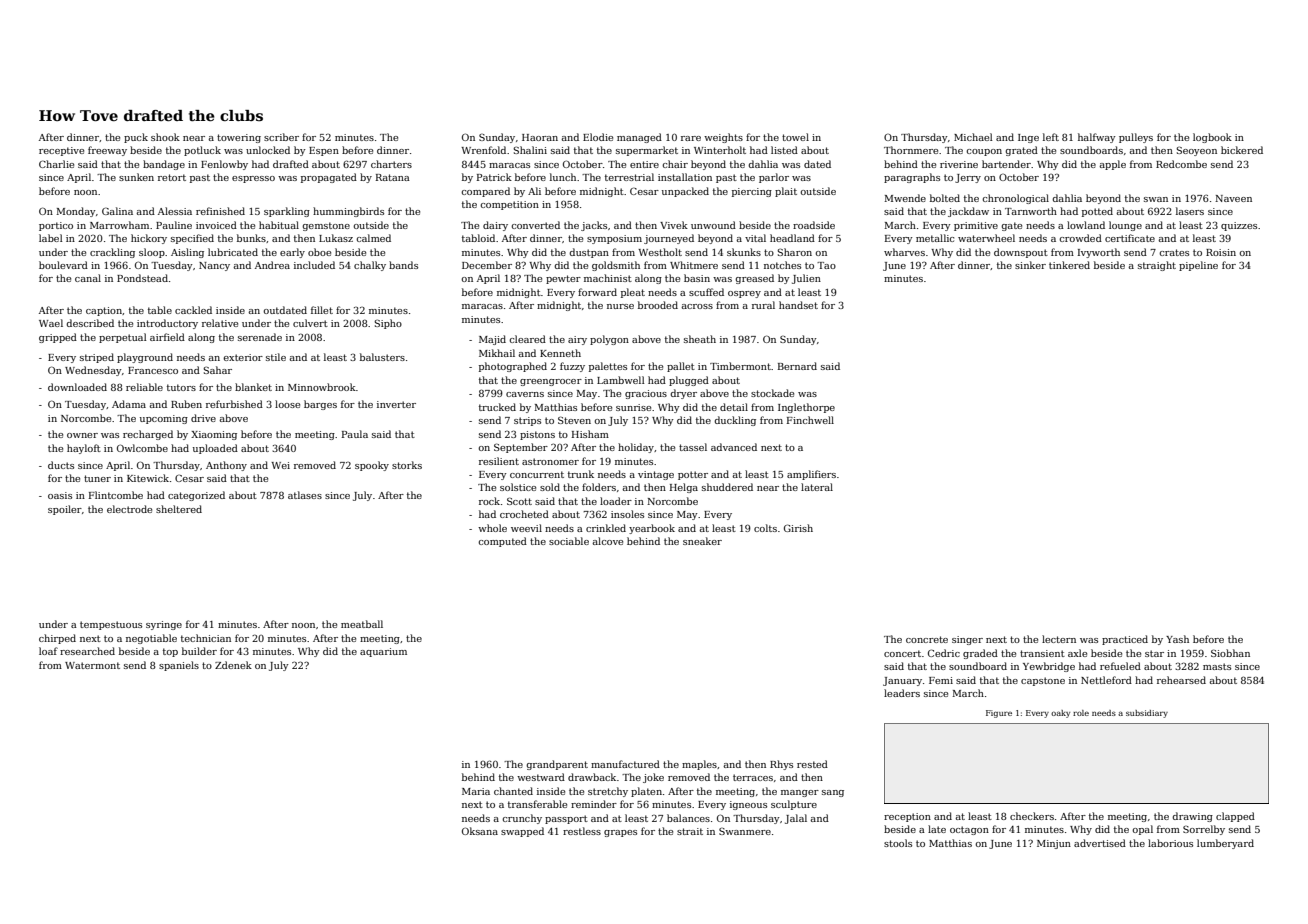  What do you see at coordinates (620, 833) in the screenshot?
I see `grapes` at bounding box center [620, 833].
